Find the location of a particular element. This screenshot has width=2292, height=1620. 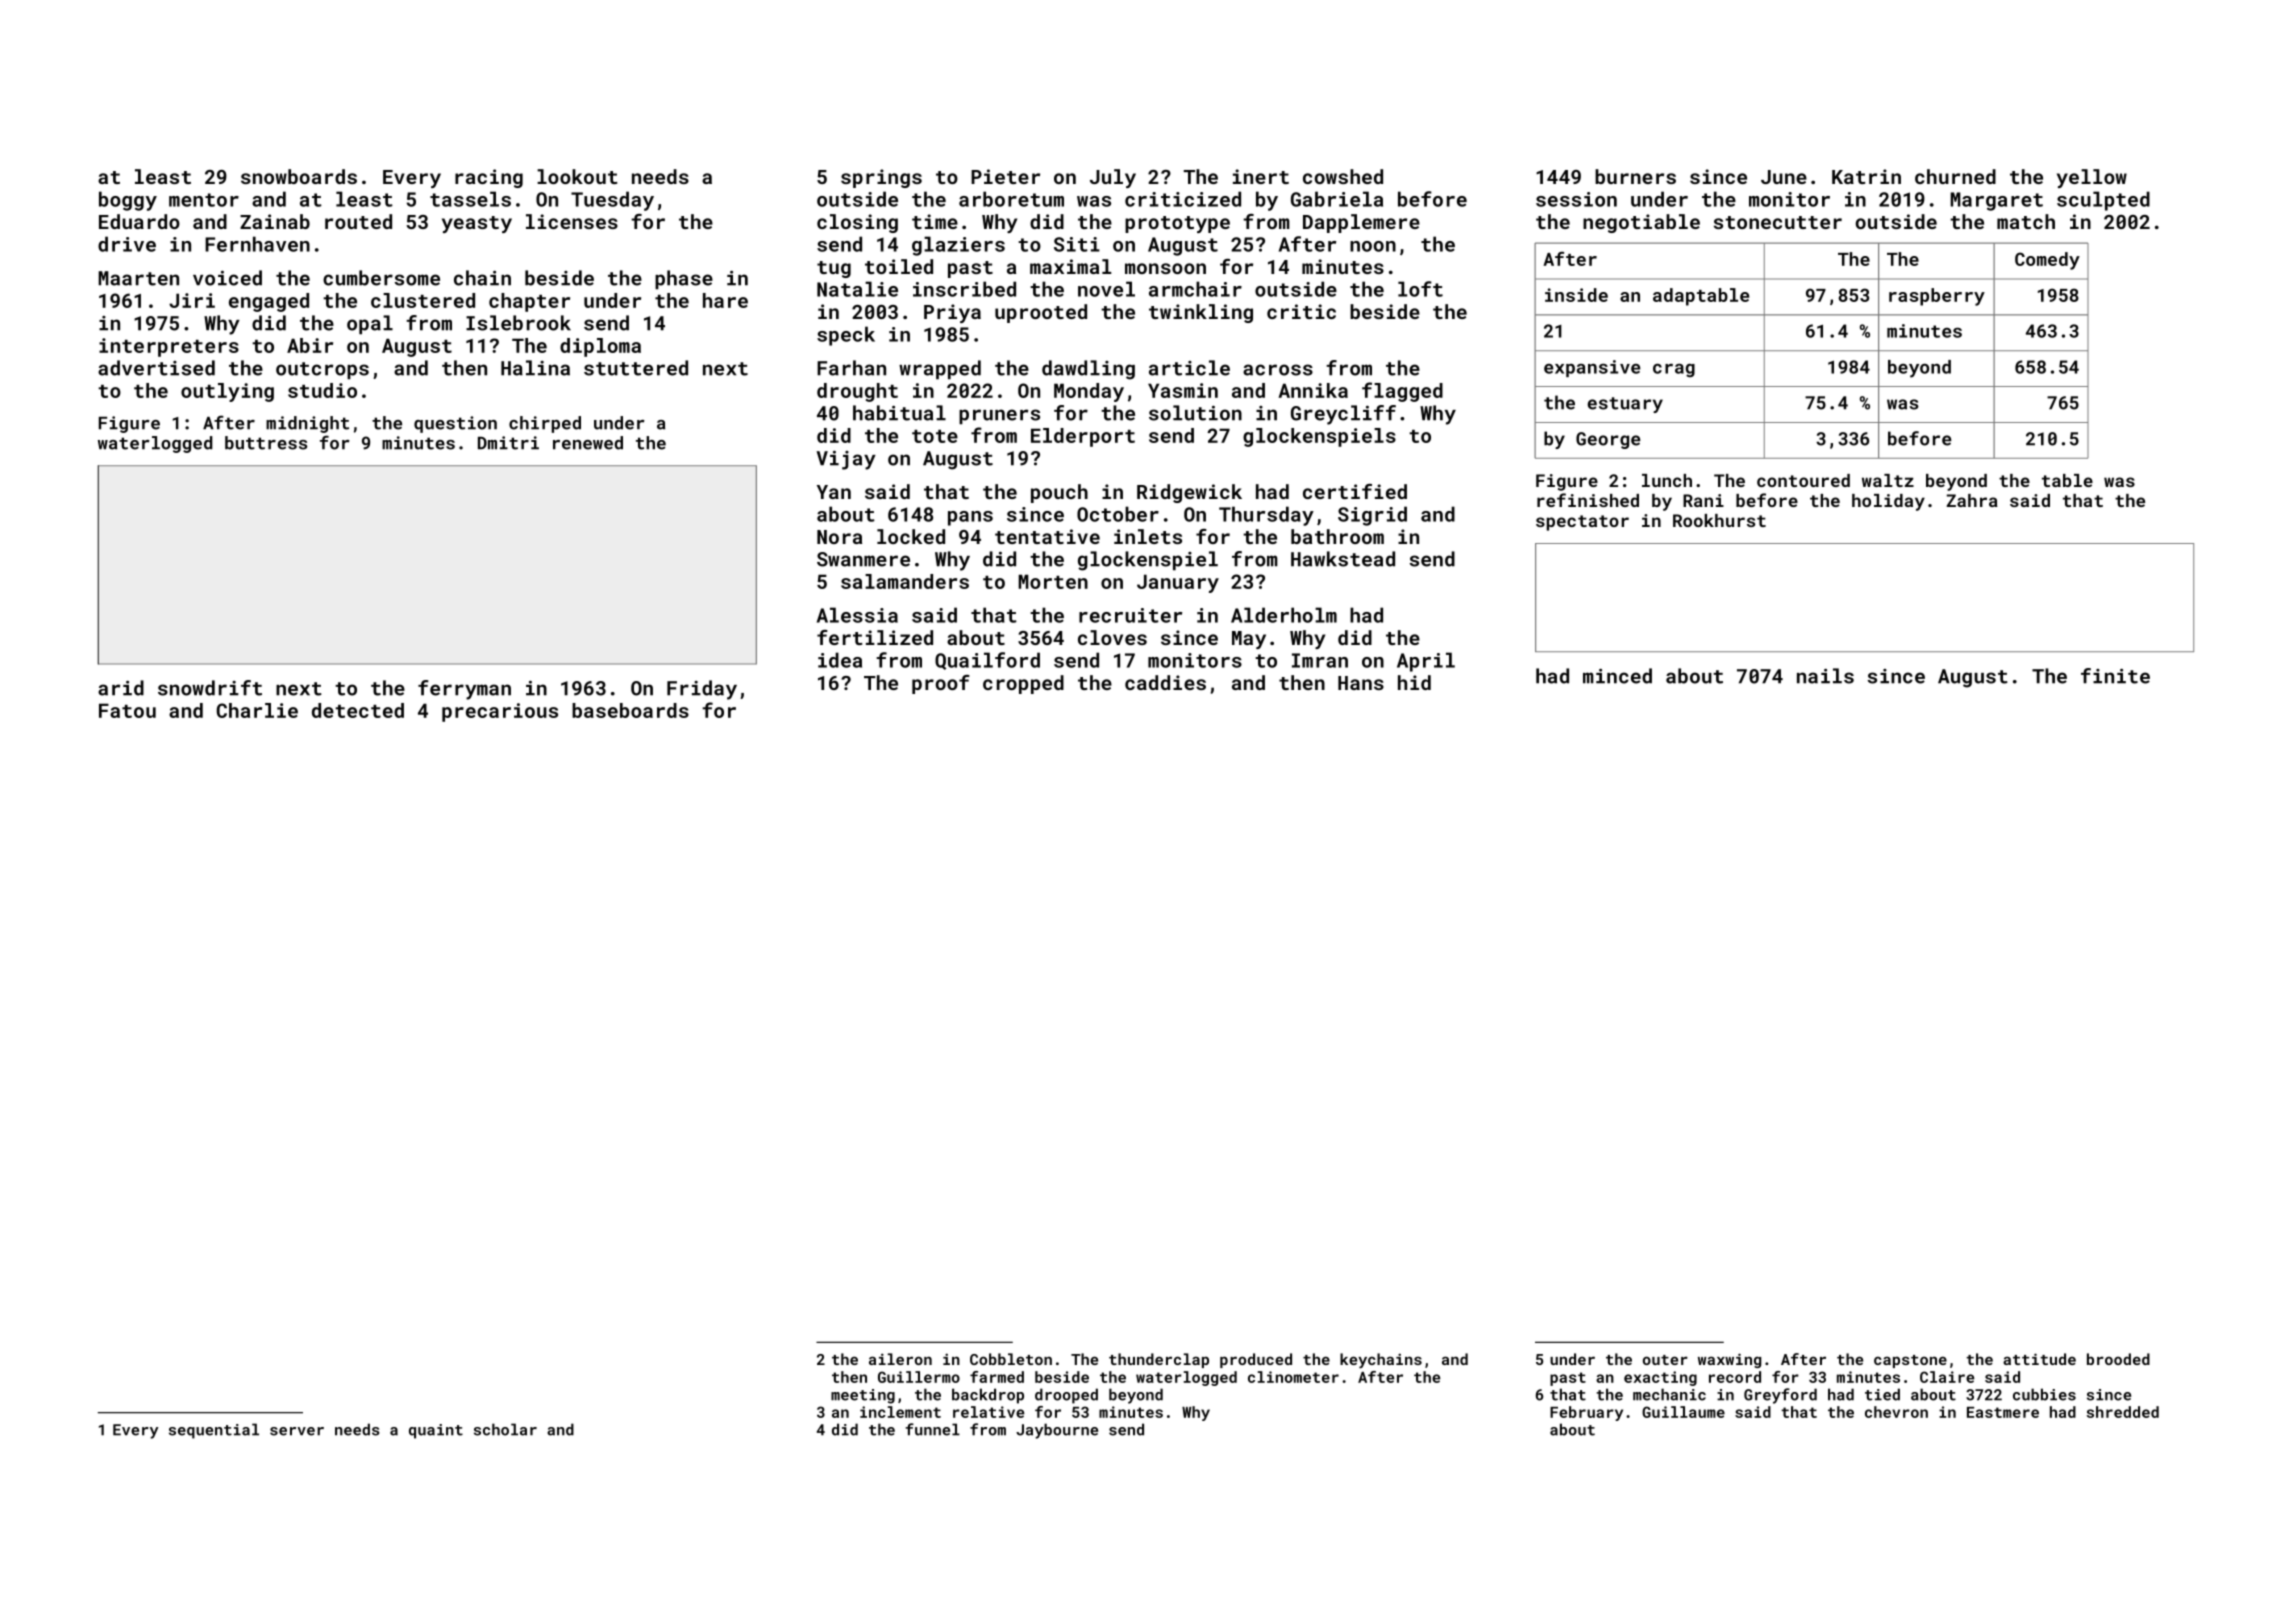

scholar is located at coordinates (505, 1429).
